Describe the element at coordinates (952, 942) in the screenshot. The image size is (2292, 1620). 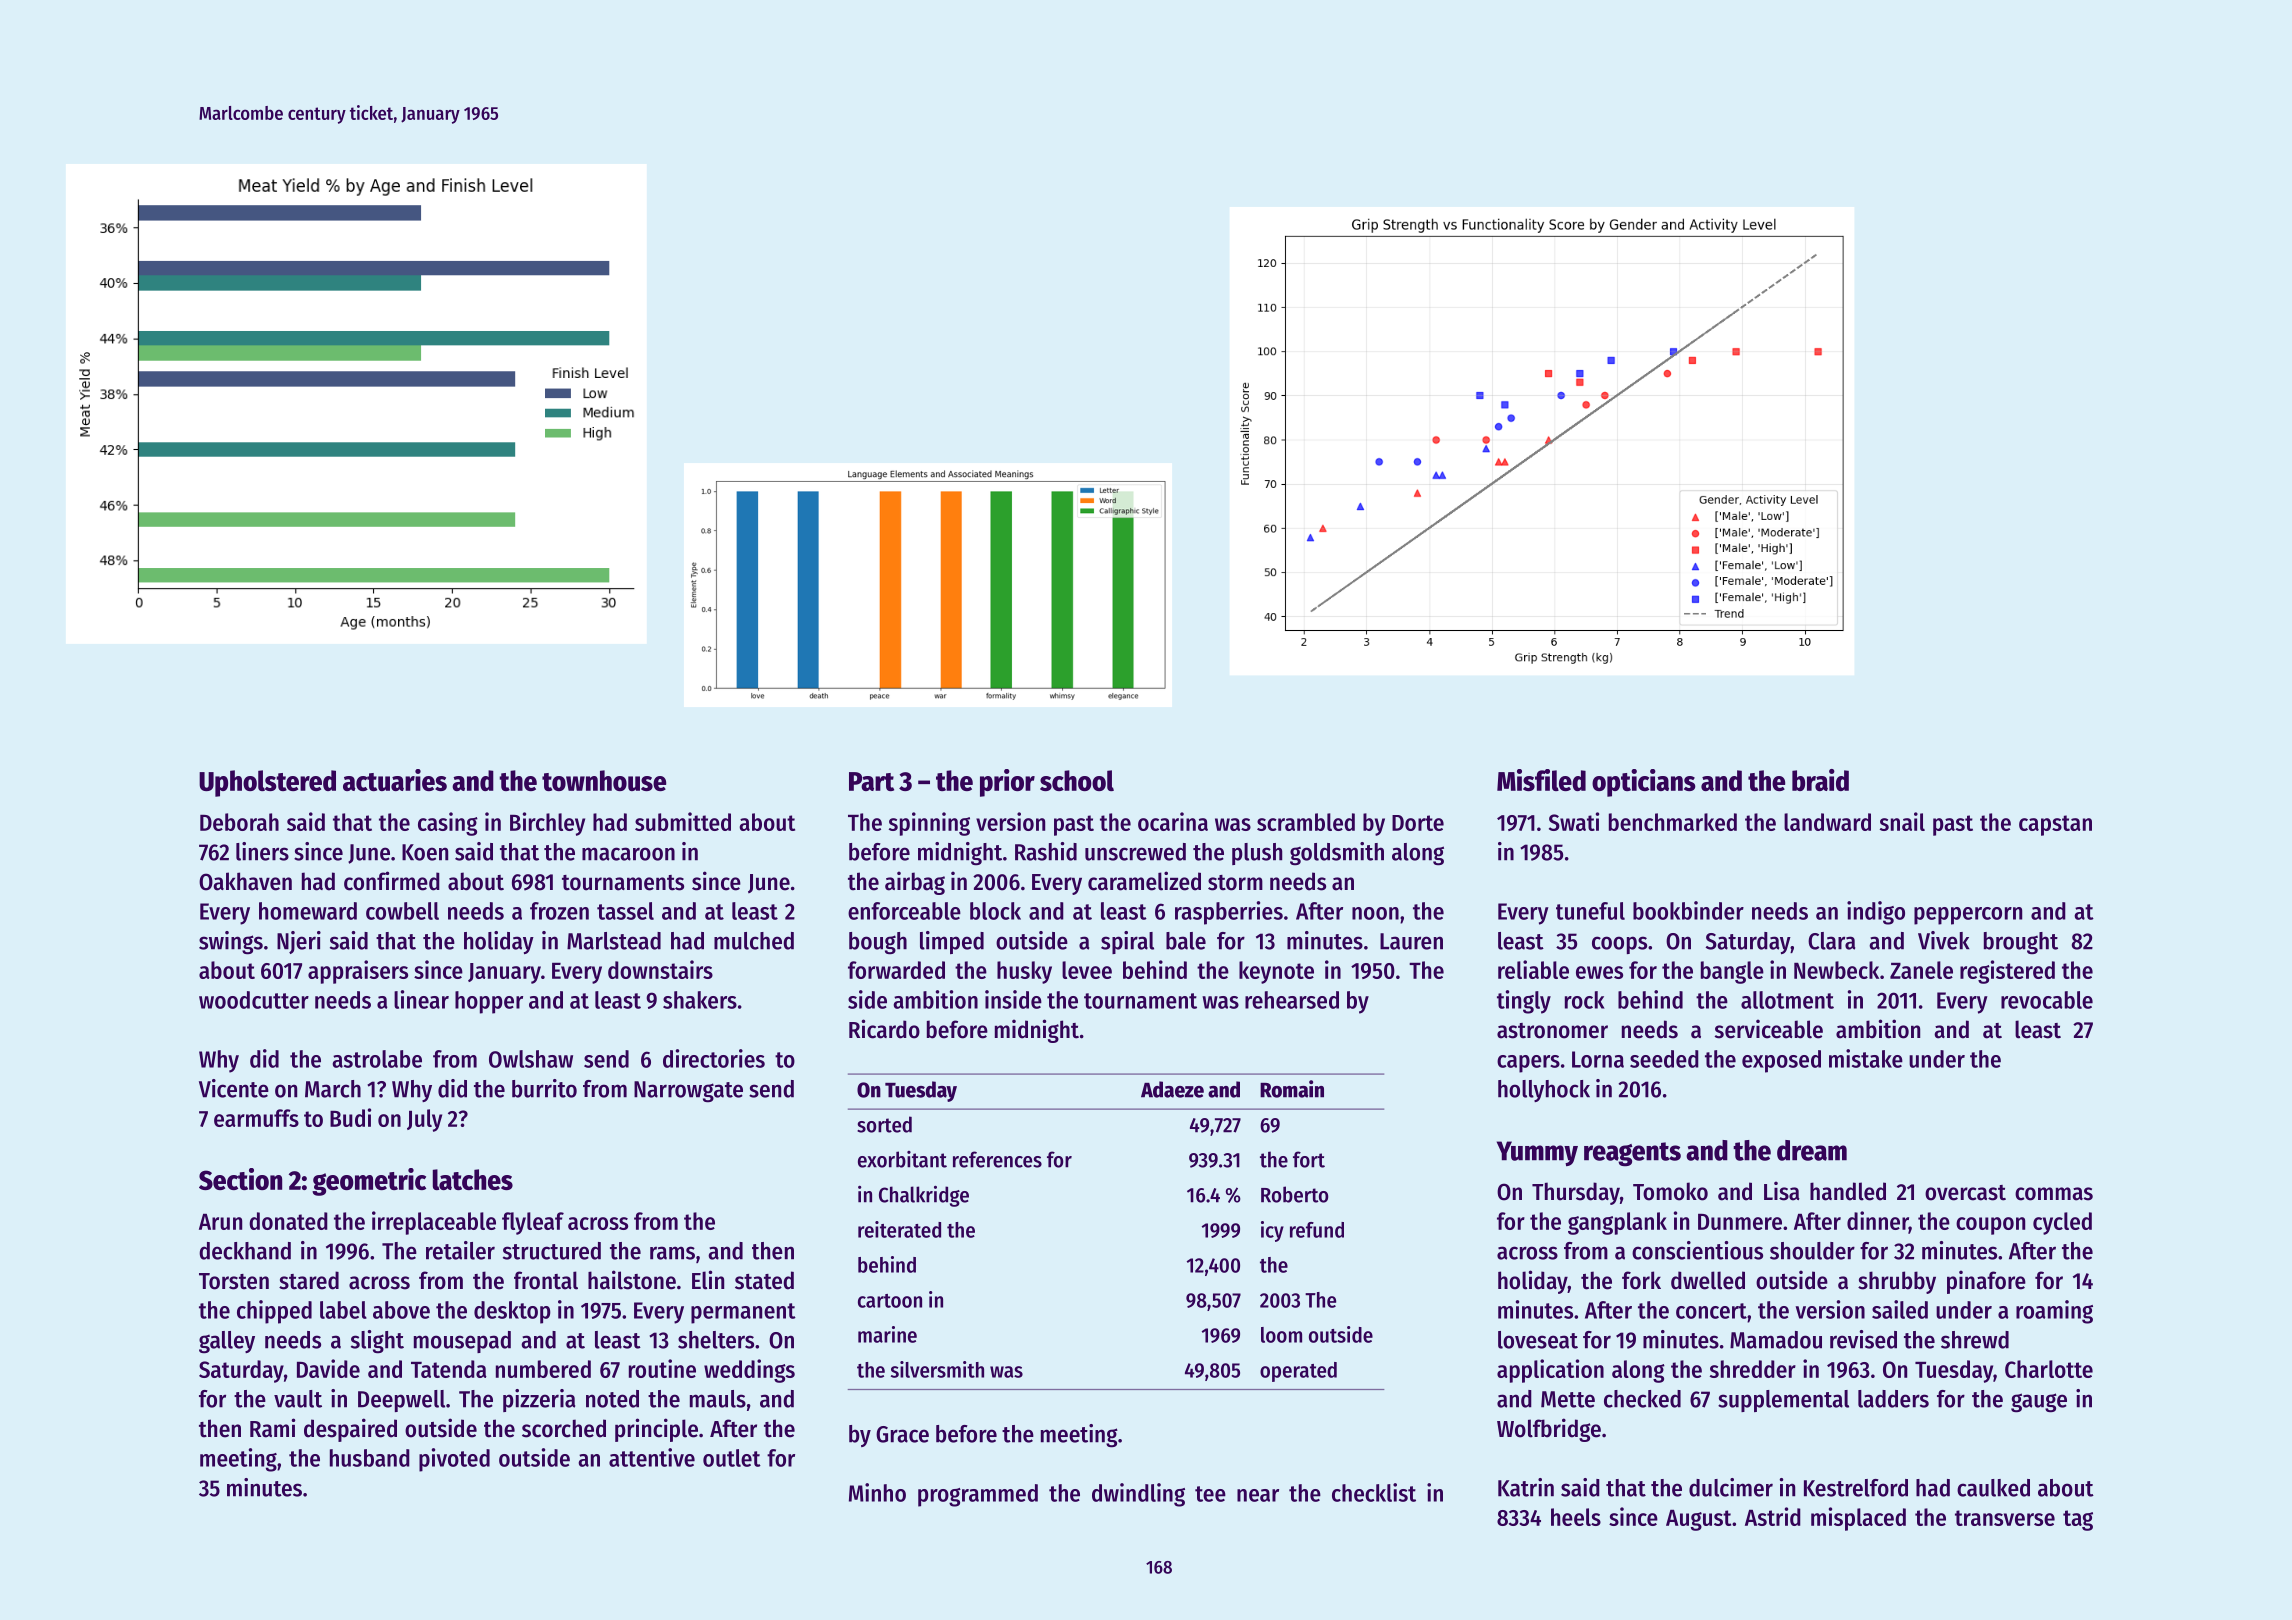
I see `limped` at that location.
